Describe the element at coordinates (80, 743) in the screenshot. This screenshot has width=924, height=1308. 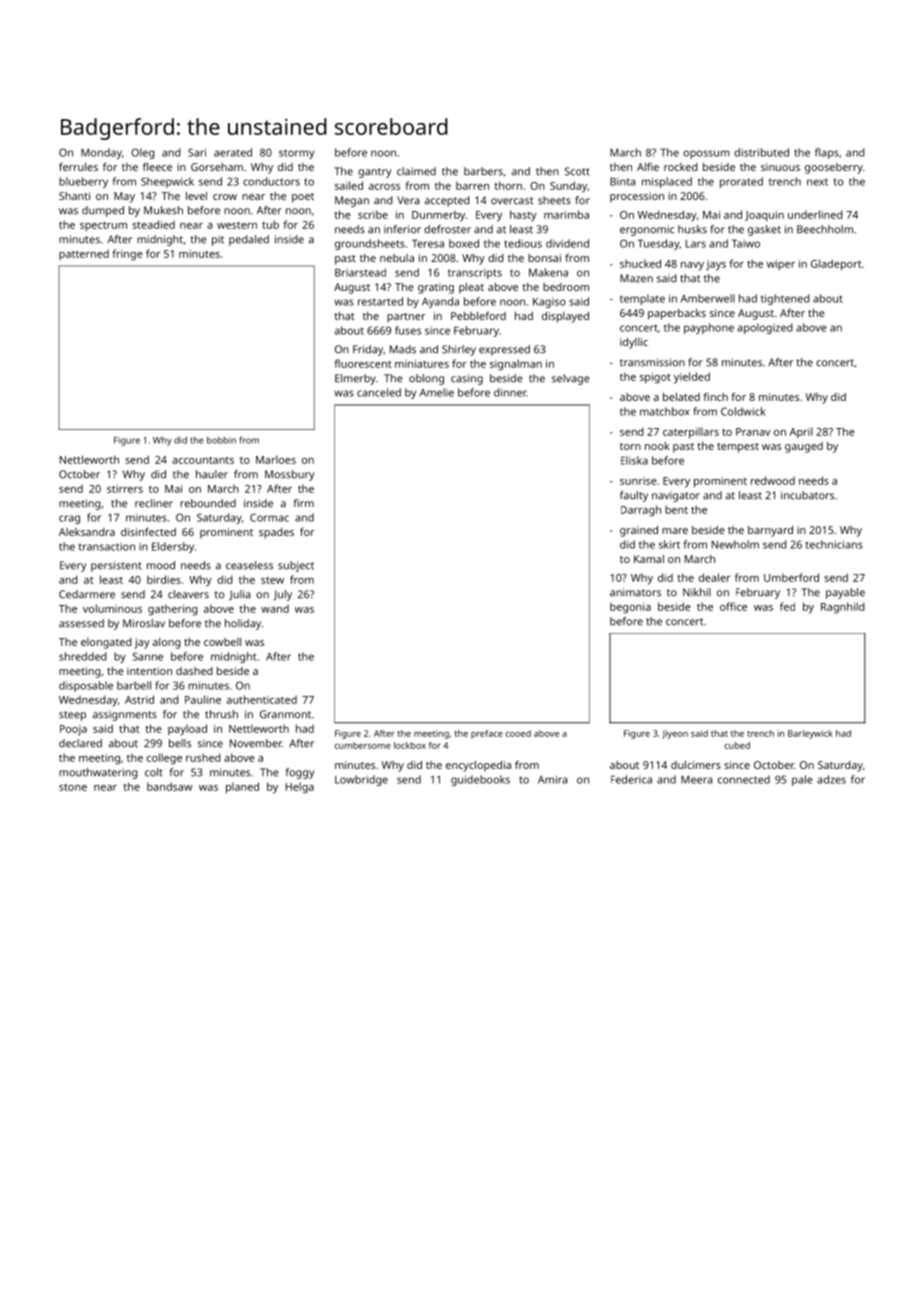
I see `declared` at that location.
